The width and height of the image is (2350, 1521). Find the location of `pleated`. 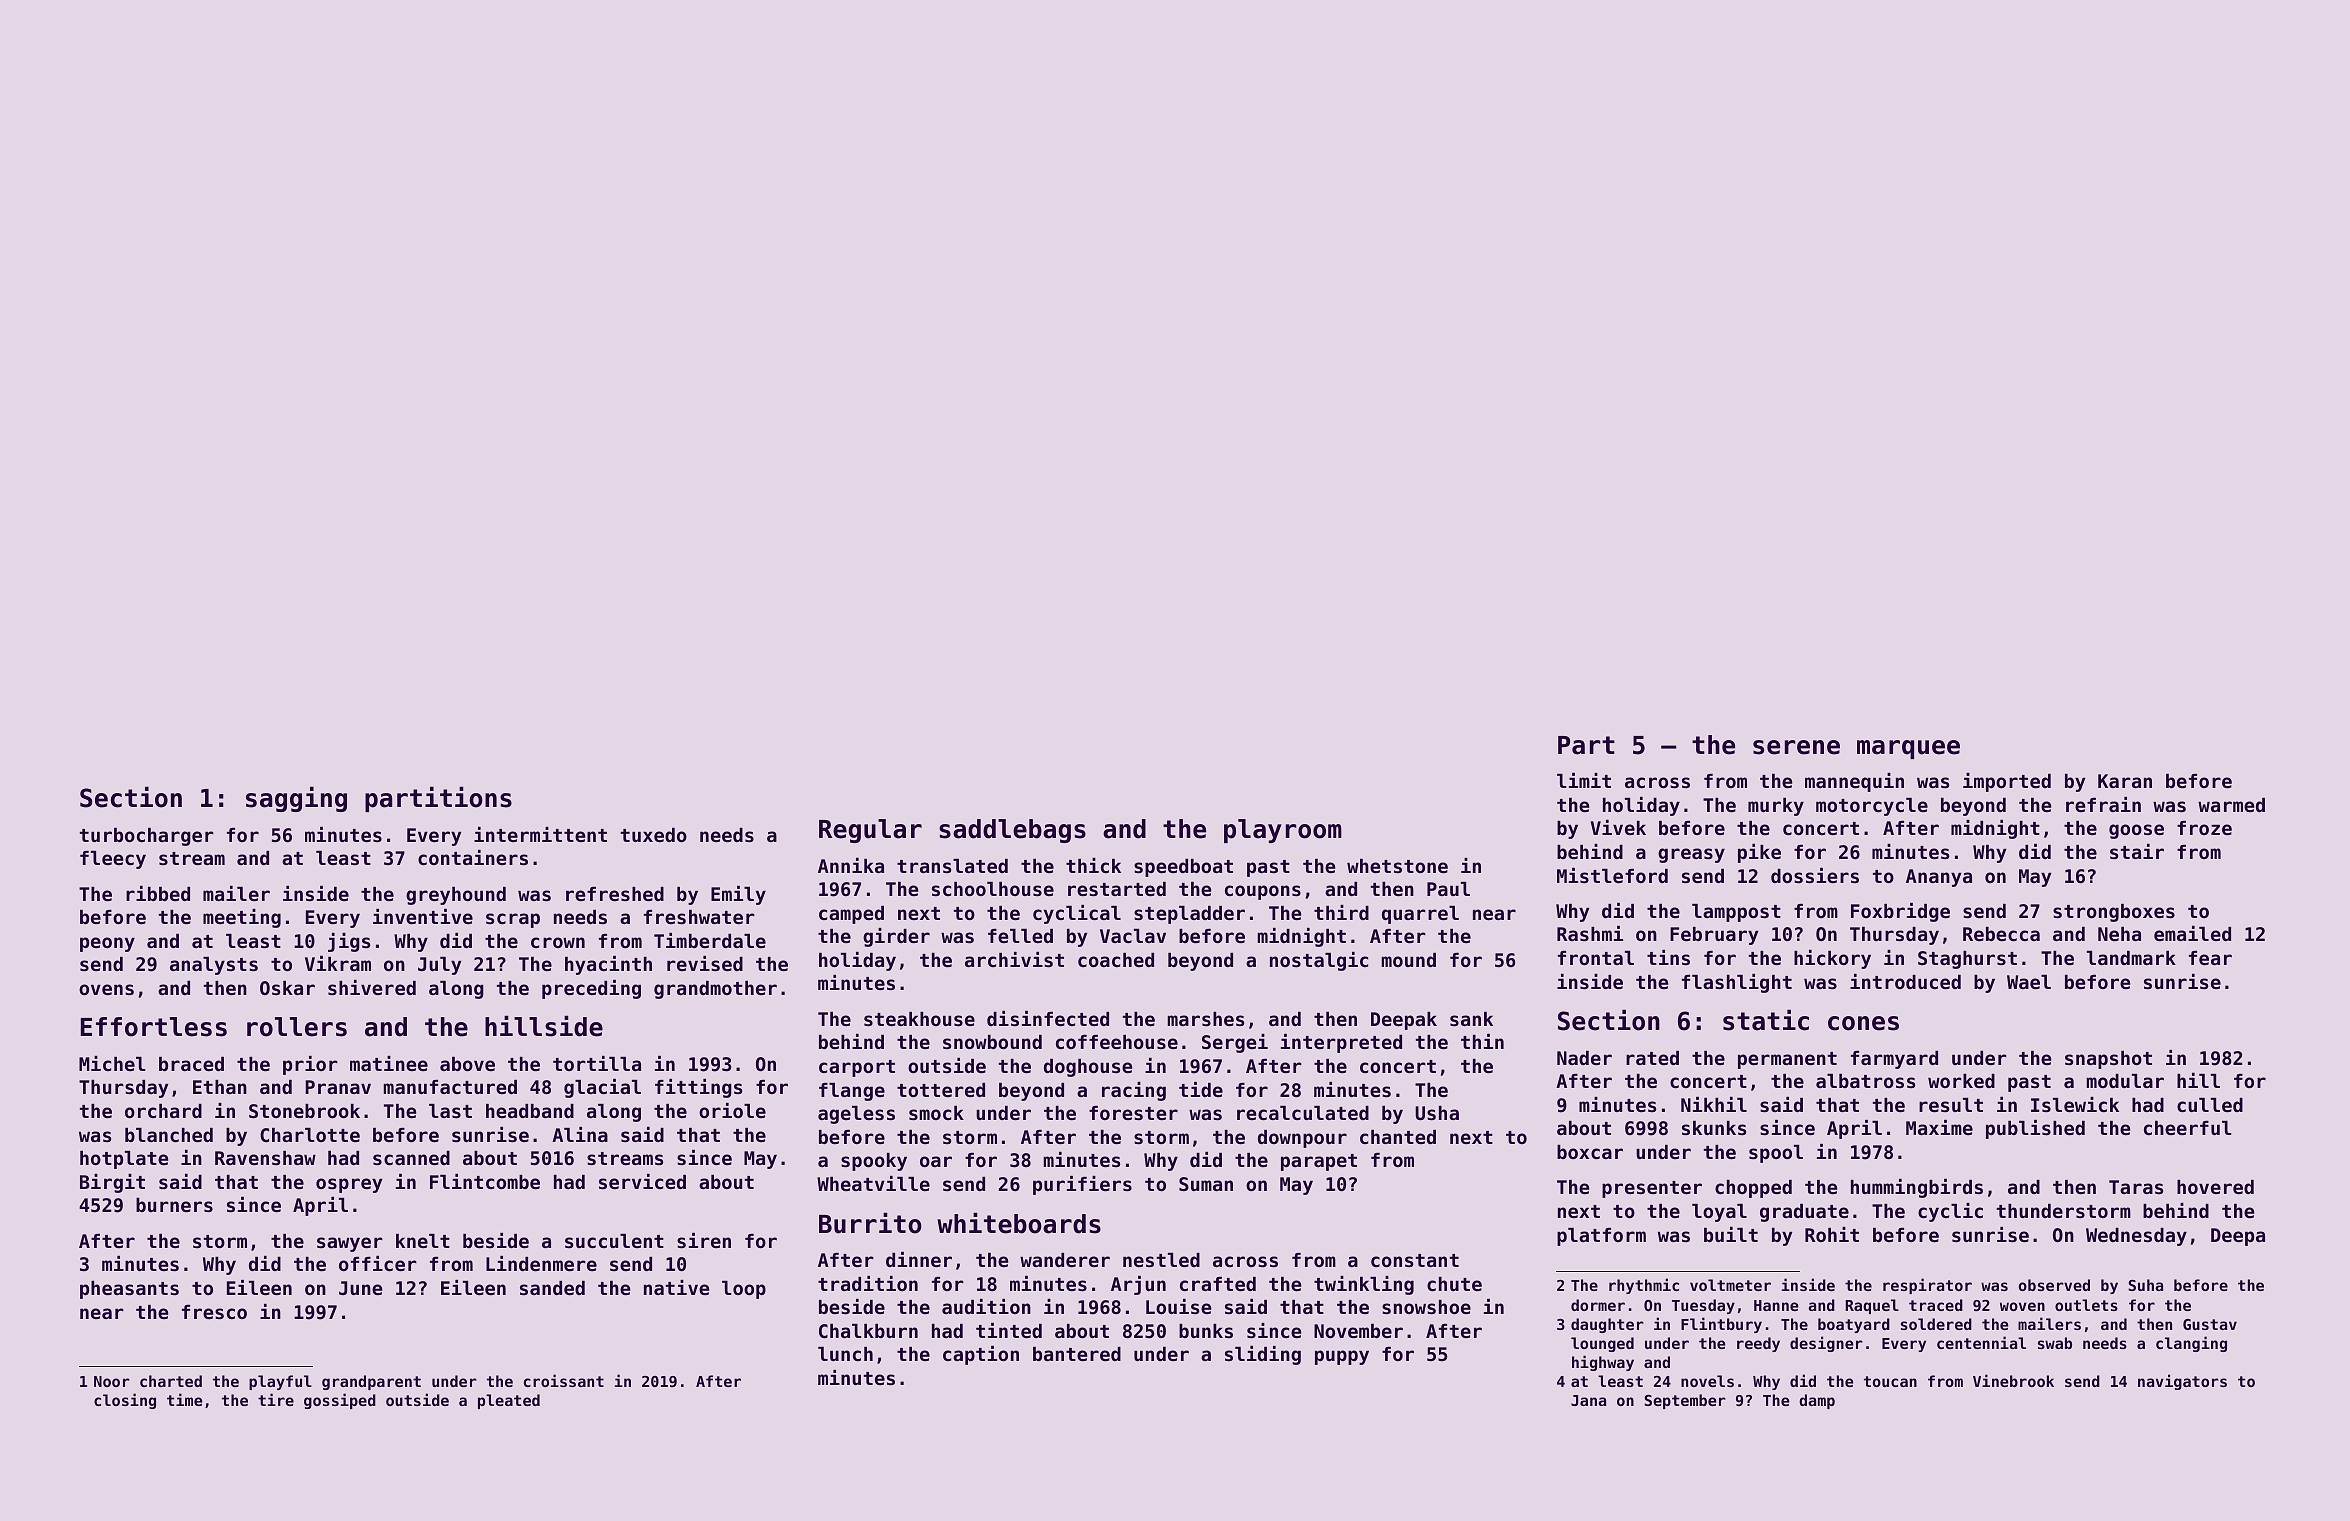

pleated is located at coordinates (509, 1401).
